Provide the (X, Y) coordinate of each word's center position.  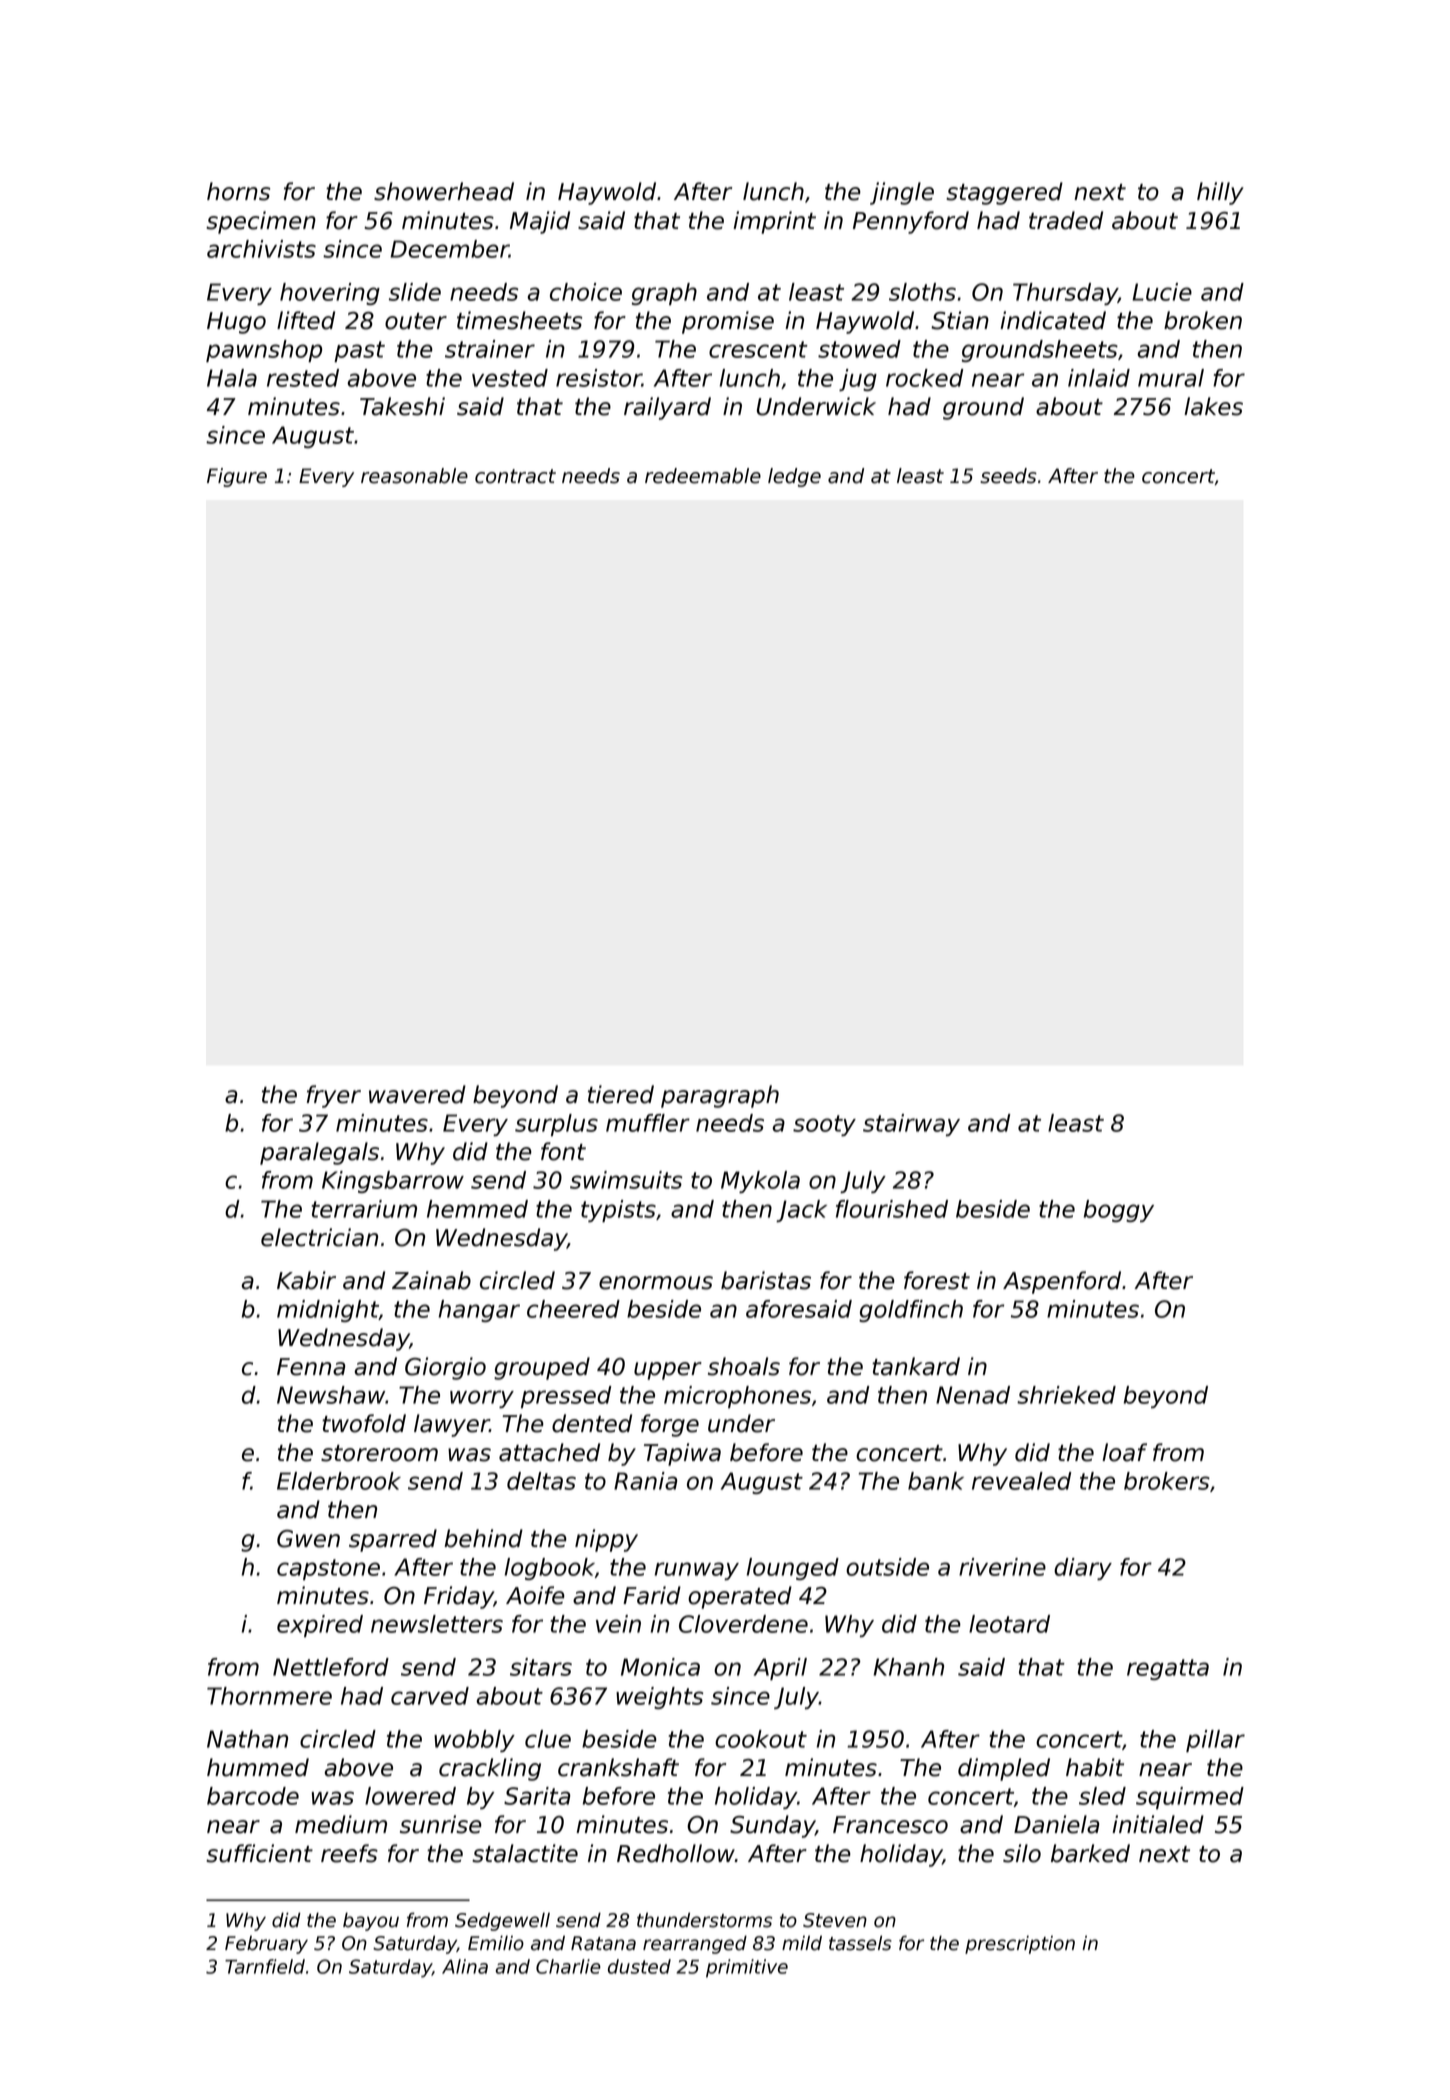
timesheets (519, 320)
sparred (393, 1540)
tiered (621, 1094)
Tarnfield (265, 1966)
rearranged (695, 1944)
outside (887, 1567)
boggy (1119, 1211)
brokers (1167, 1481)
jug (858, 380)
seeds (1008, 476)
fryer (334, 1096)
